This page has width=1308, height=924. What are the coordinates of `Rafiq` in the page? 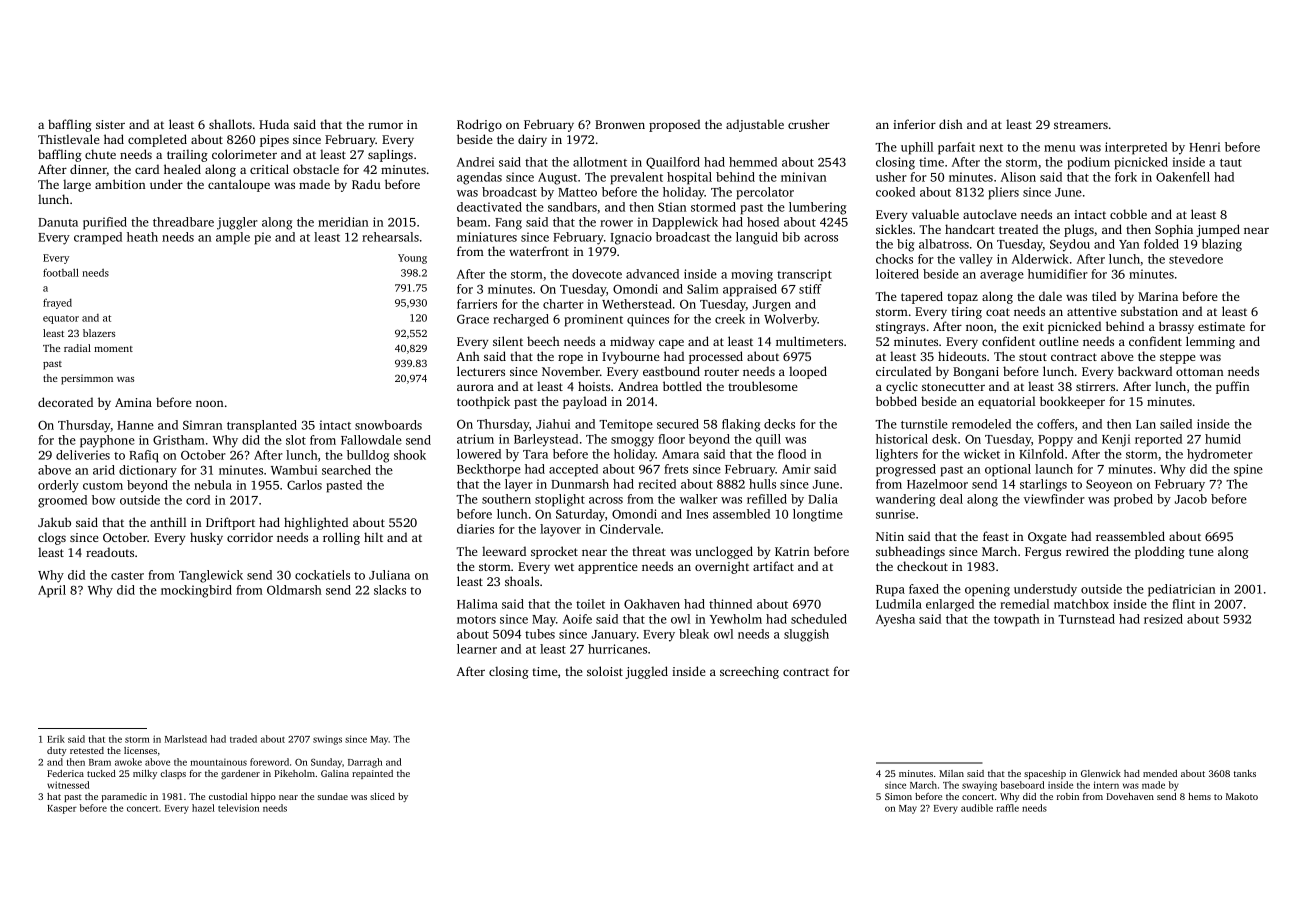 It's located at (143, 456).
